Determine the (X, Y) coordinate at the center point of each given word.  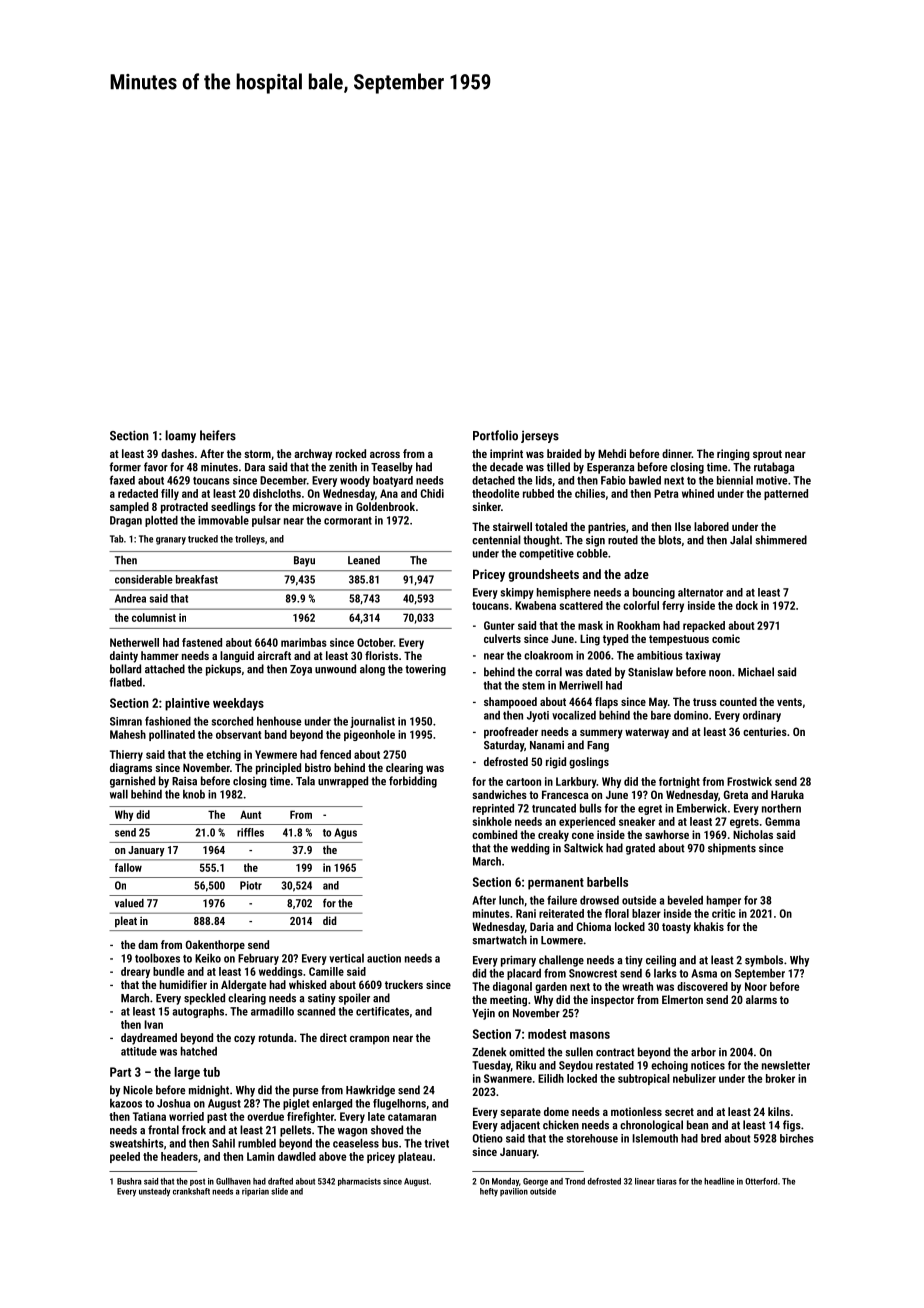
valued (129, 903)
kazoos (126, 1103)
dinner (677, 453)
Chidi (432, 493)
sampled (129, 508)
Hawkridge (370, 1091)
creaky (553, 836)
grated (640, 849)
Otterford (761, 1181)
